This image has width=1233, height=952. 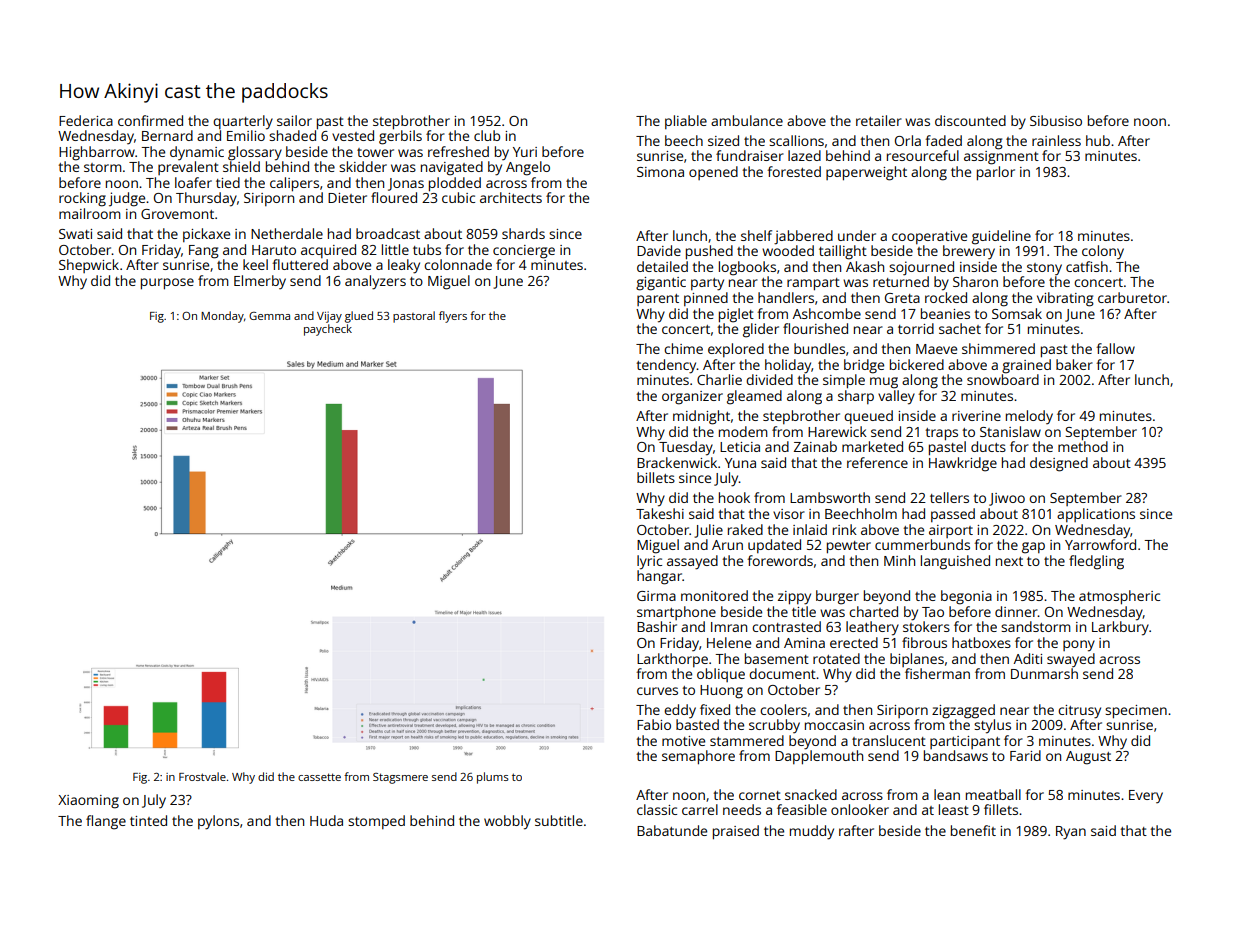 I want to click on Takeshi, so click(x=660, y=513).
